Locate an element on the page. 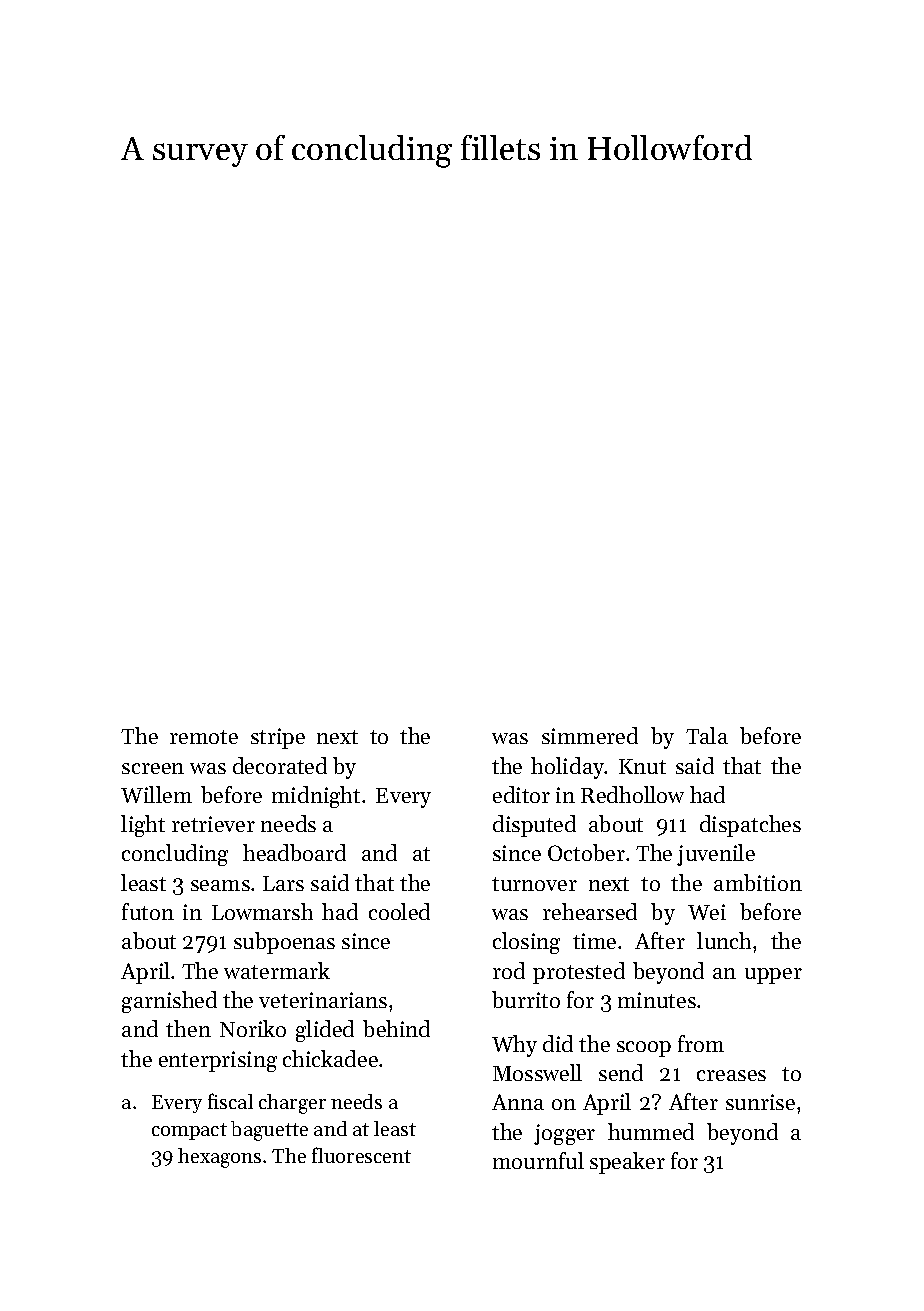  editor is located at coordinates (521, 794).
